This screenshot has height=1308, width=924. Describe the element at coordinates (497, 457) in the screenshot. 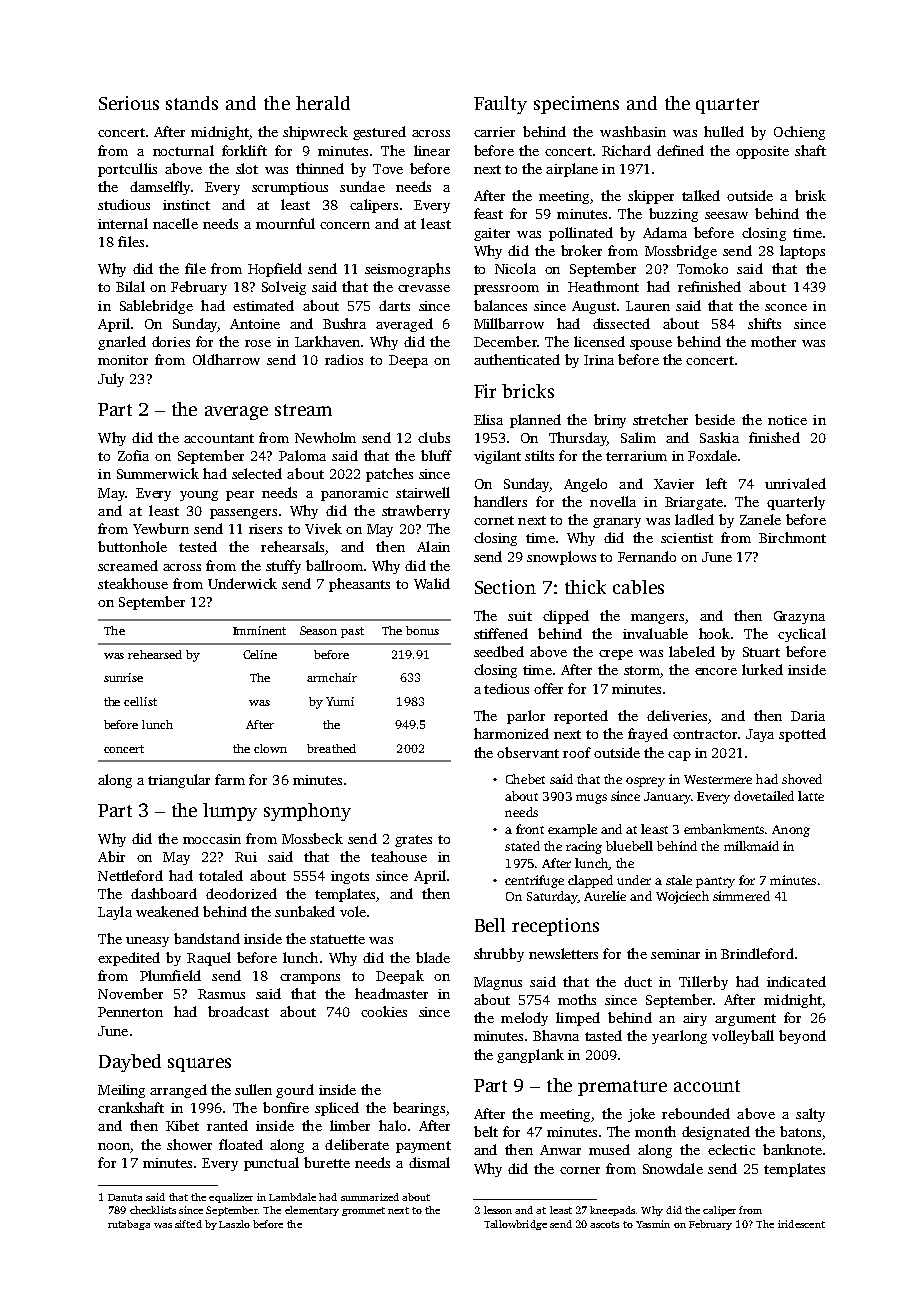

I see `vigilant` at that location.
